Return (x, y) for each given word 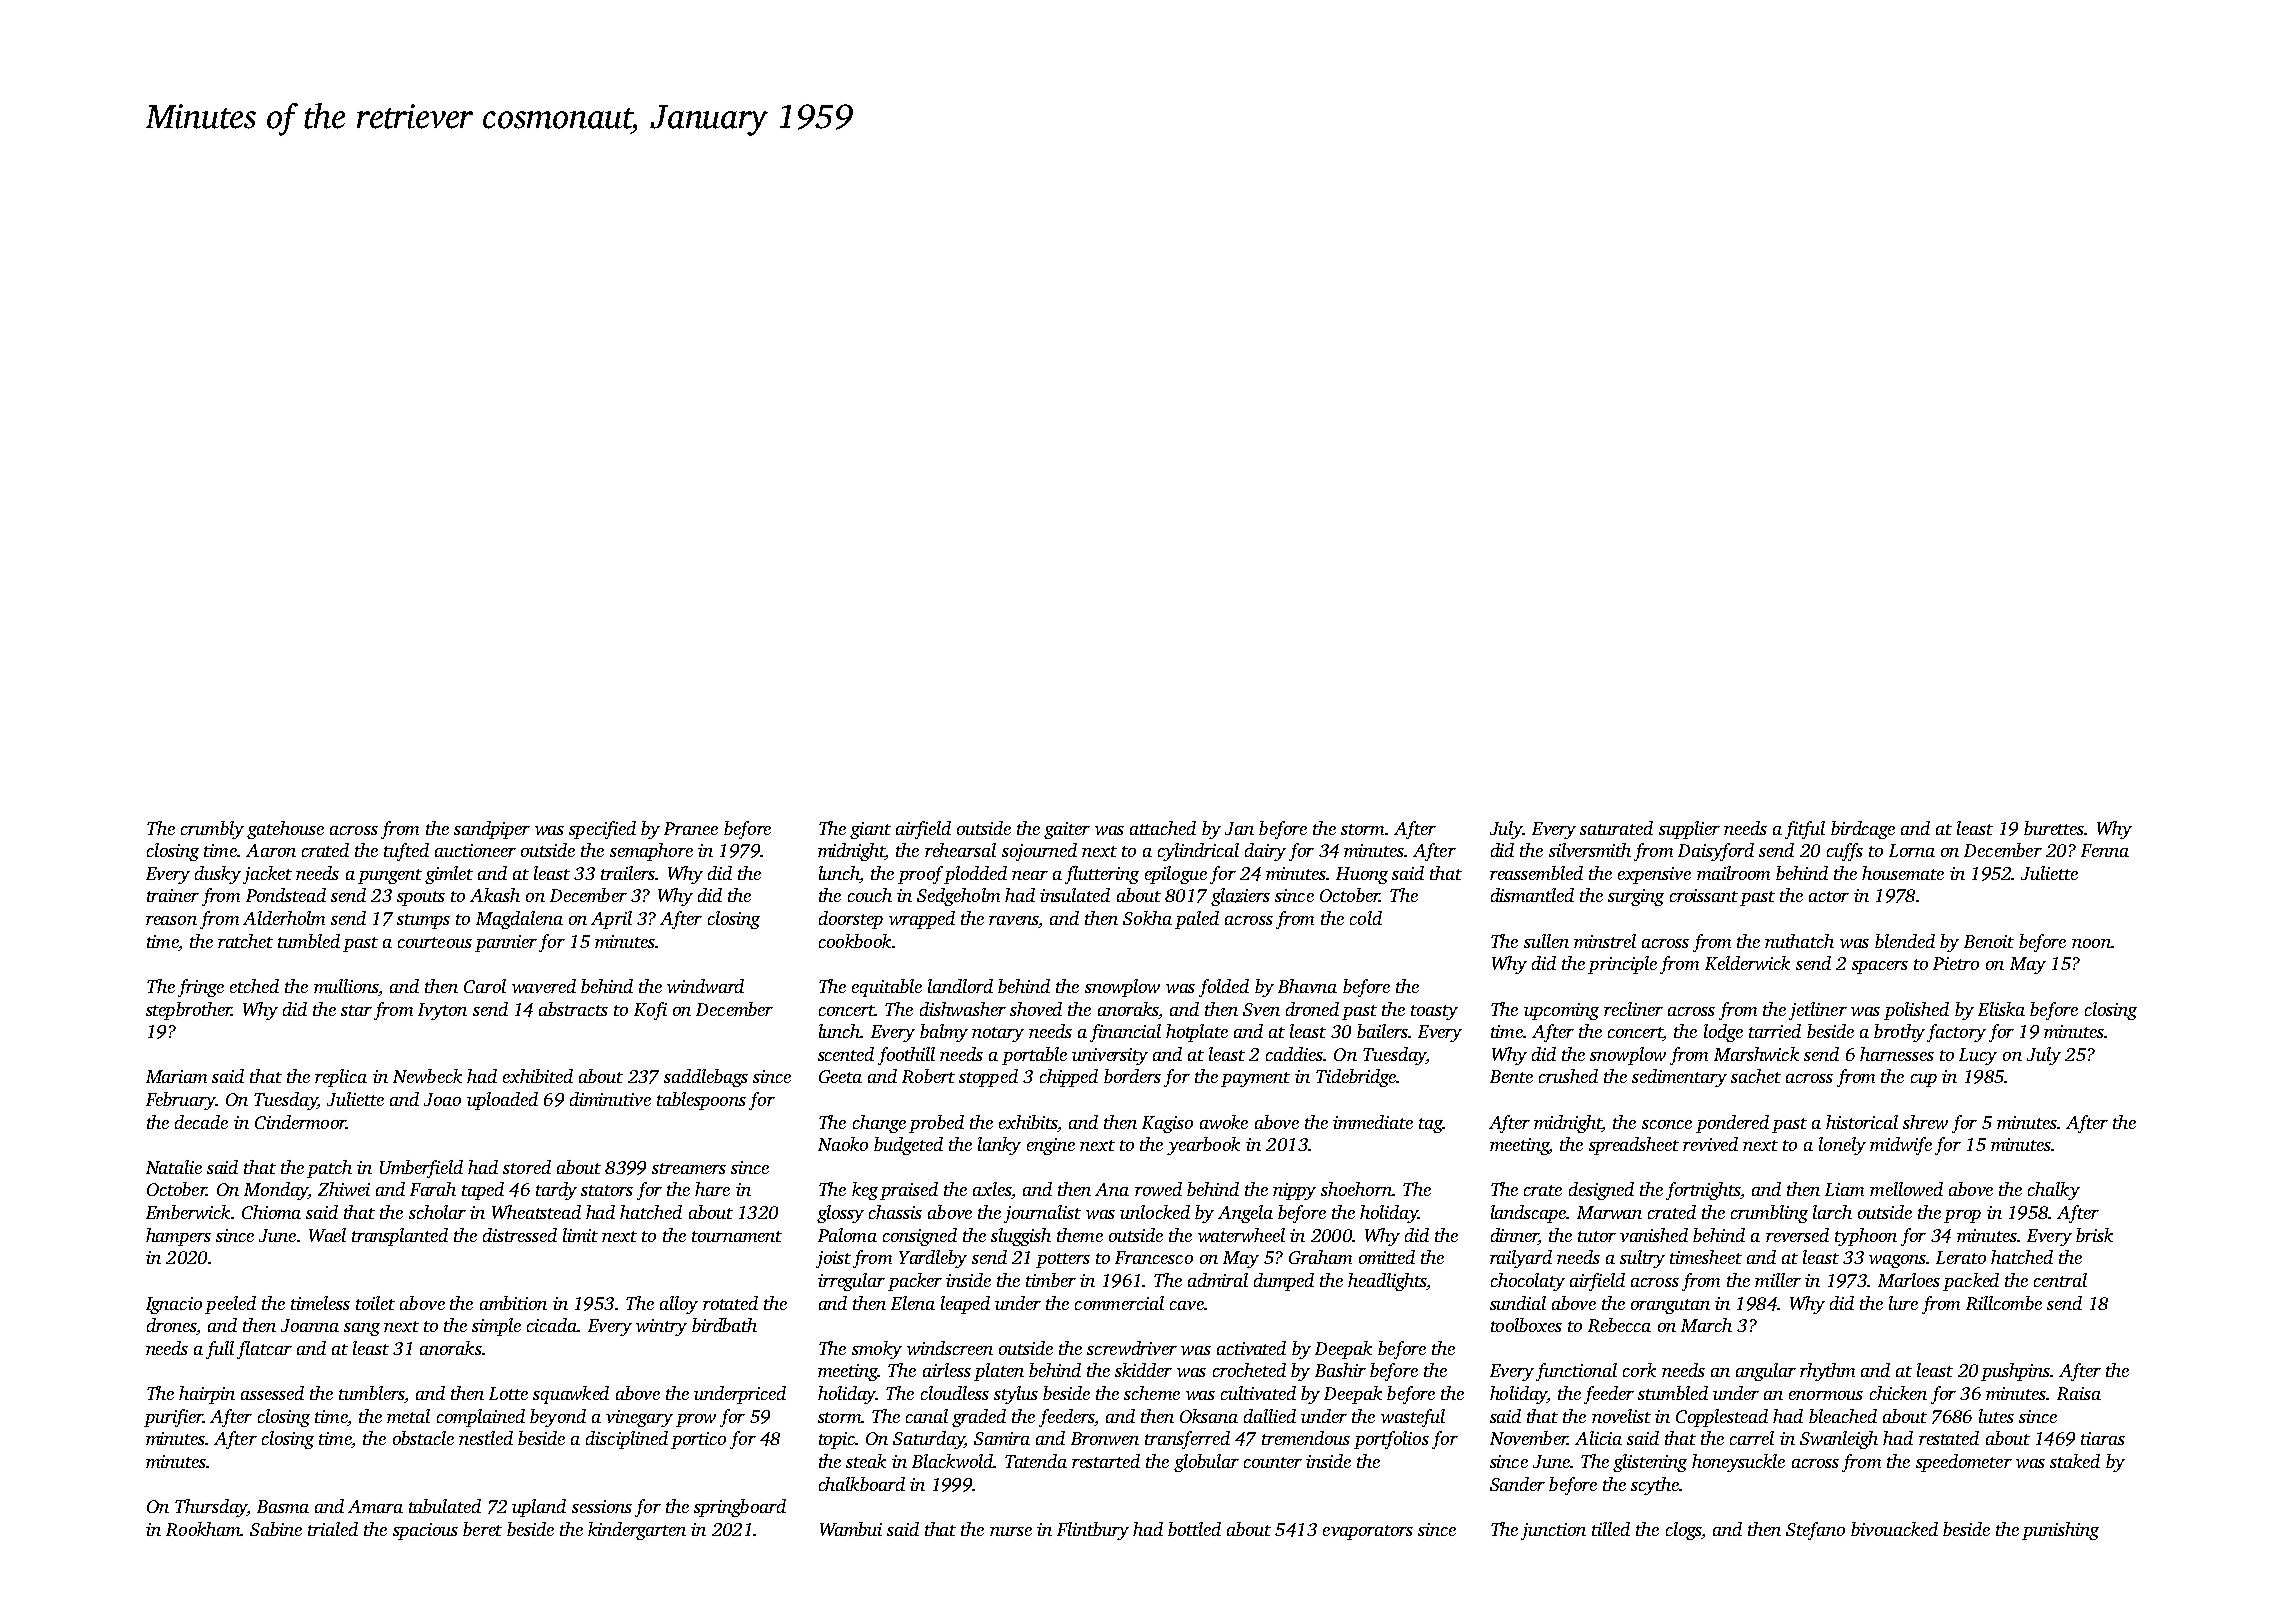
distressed (520, 1235)
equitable (887, 988)
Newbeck (427, 1076)
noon (2091, 943)
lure (1903, 1303)
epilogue (1176, 875)
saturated (1616, 828)
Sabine (276, 1529)
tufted (406, 852)
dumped (1284, 1282)
